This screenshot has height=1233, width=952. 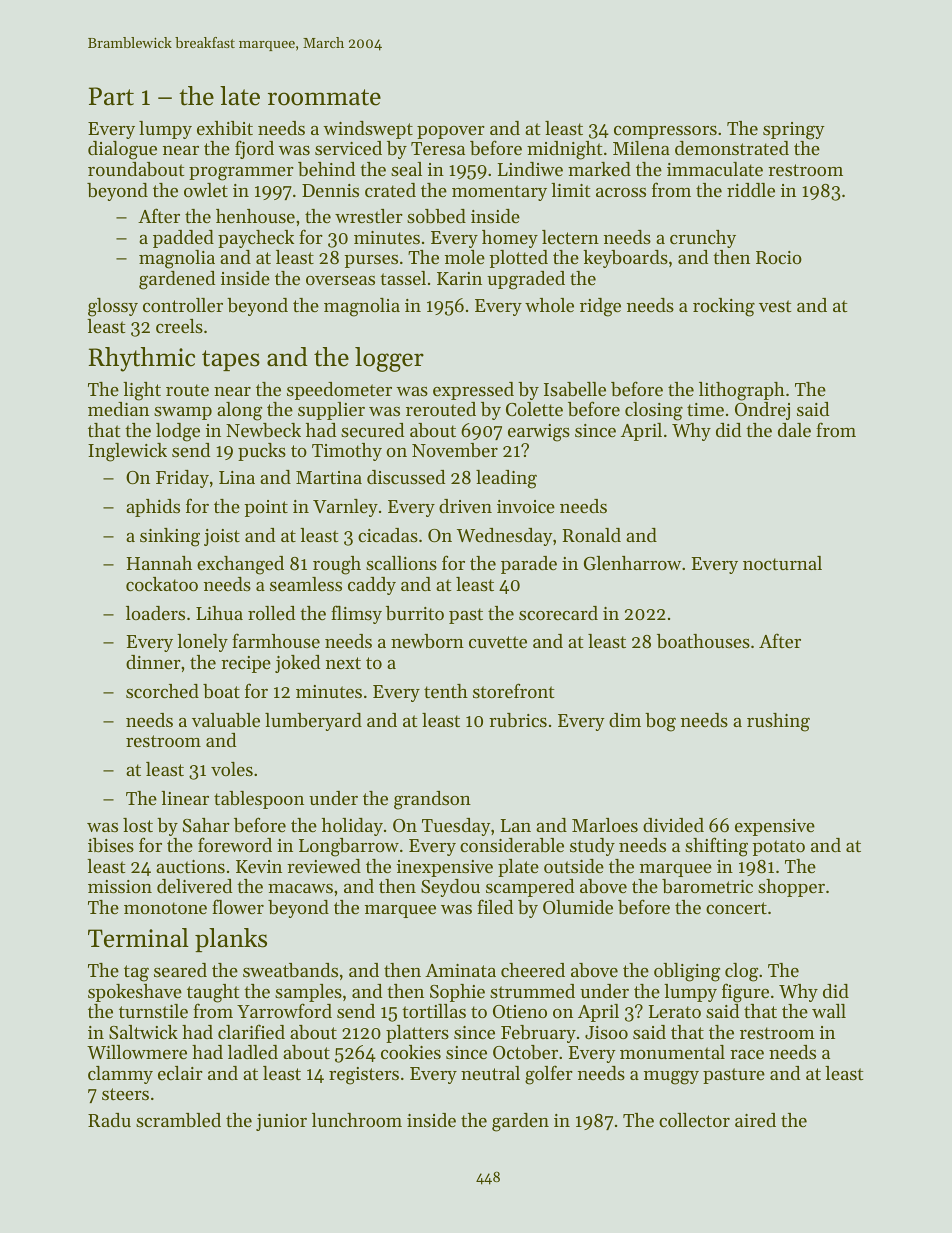 I want to click on earwigs, so click(x=539, y=433).
